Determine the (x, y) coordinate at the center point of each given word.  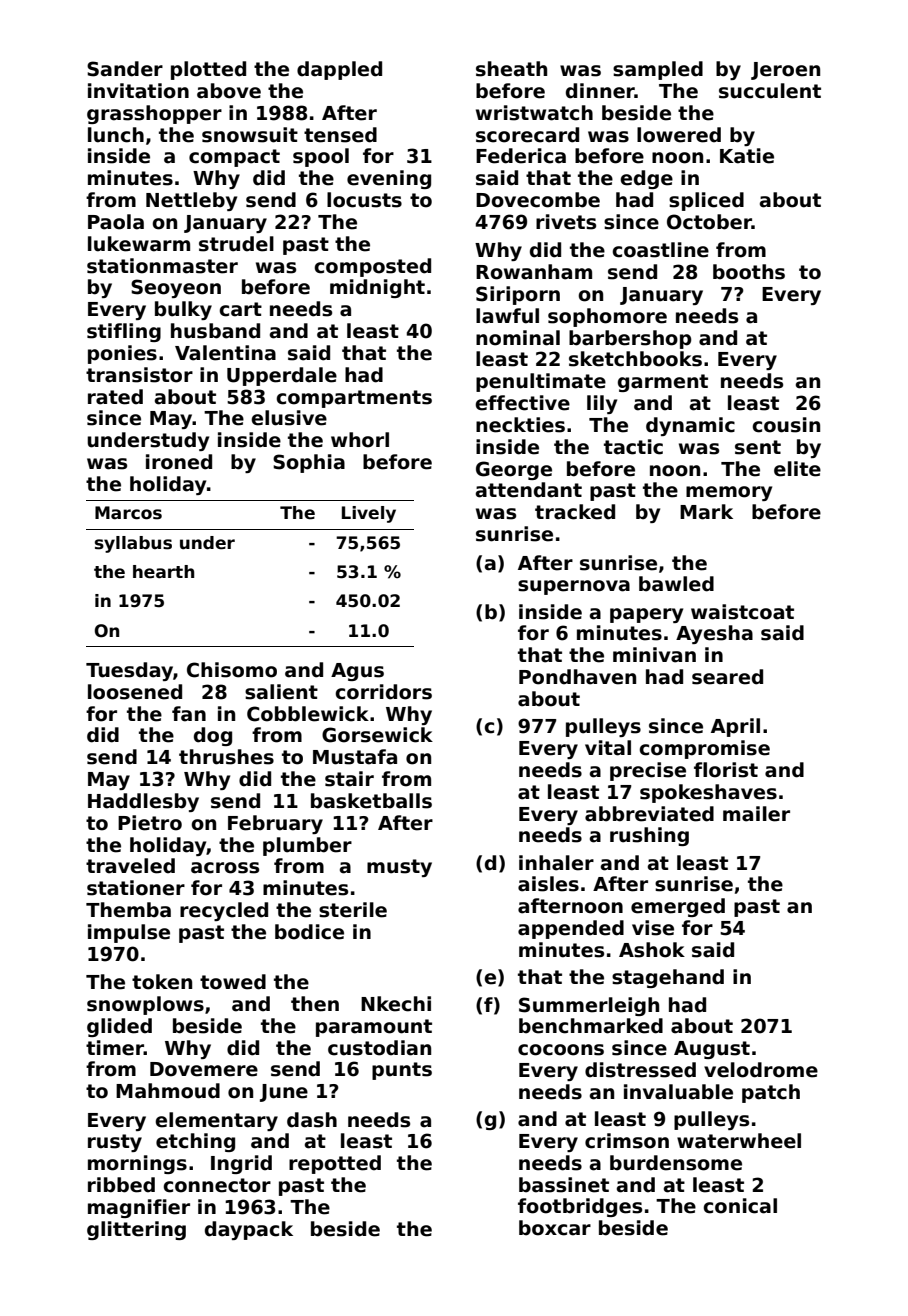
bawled (676, 584)
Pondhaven (577, 677)
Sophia (309, 463)
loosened (135, 692)
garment (663, 383)
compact (234, 158)
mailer (756, 814)
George (514, 470)
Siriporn (518, 295)
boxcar (555, 1228)
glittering (136, 1230)
